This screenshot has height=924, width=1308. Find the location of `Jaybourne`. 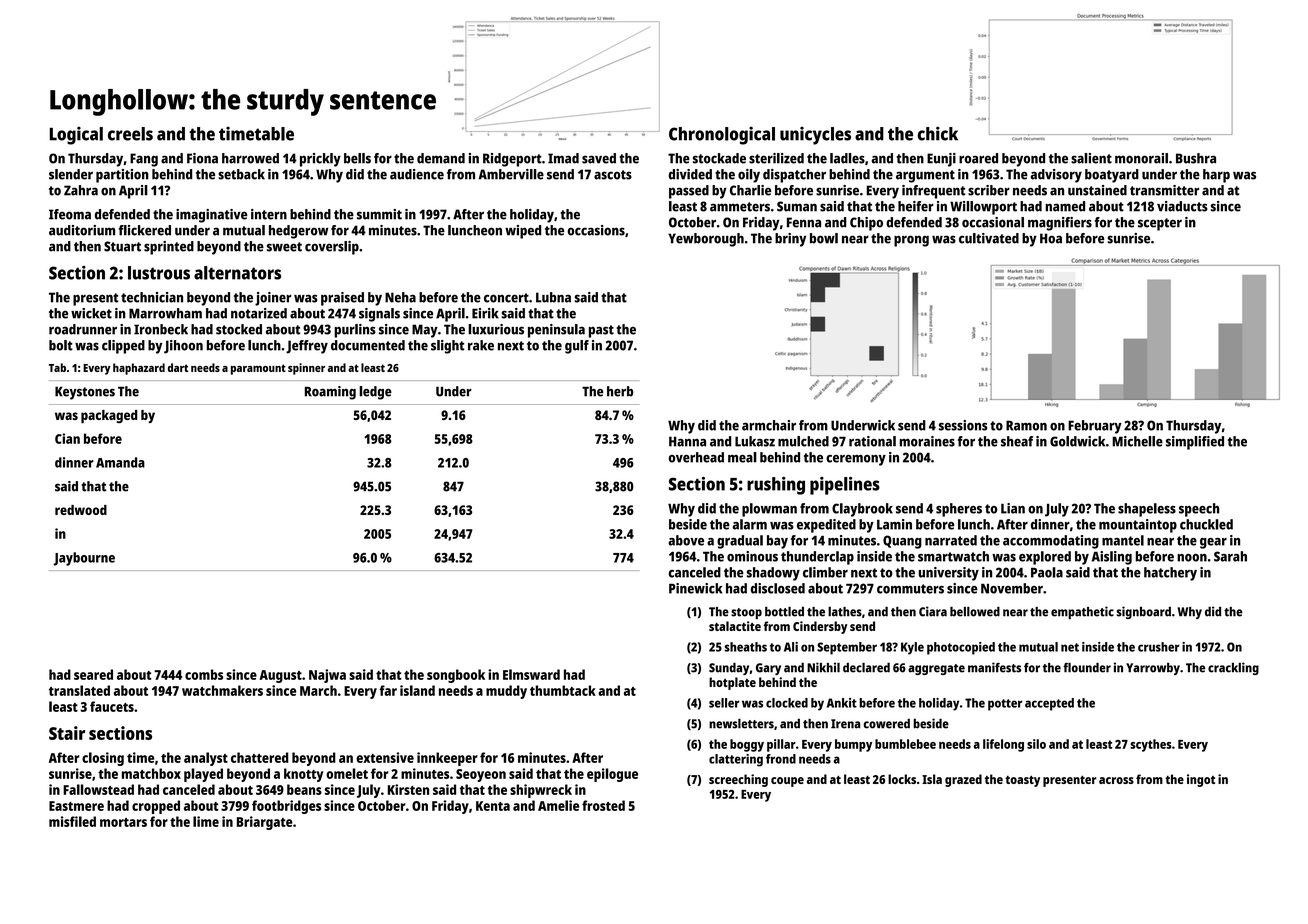

Jaybourne is located at coordinates (84, 559).
